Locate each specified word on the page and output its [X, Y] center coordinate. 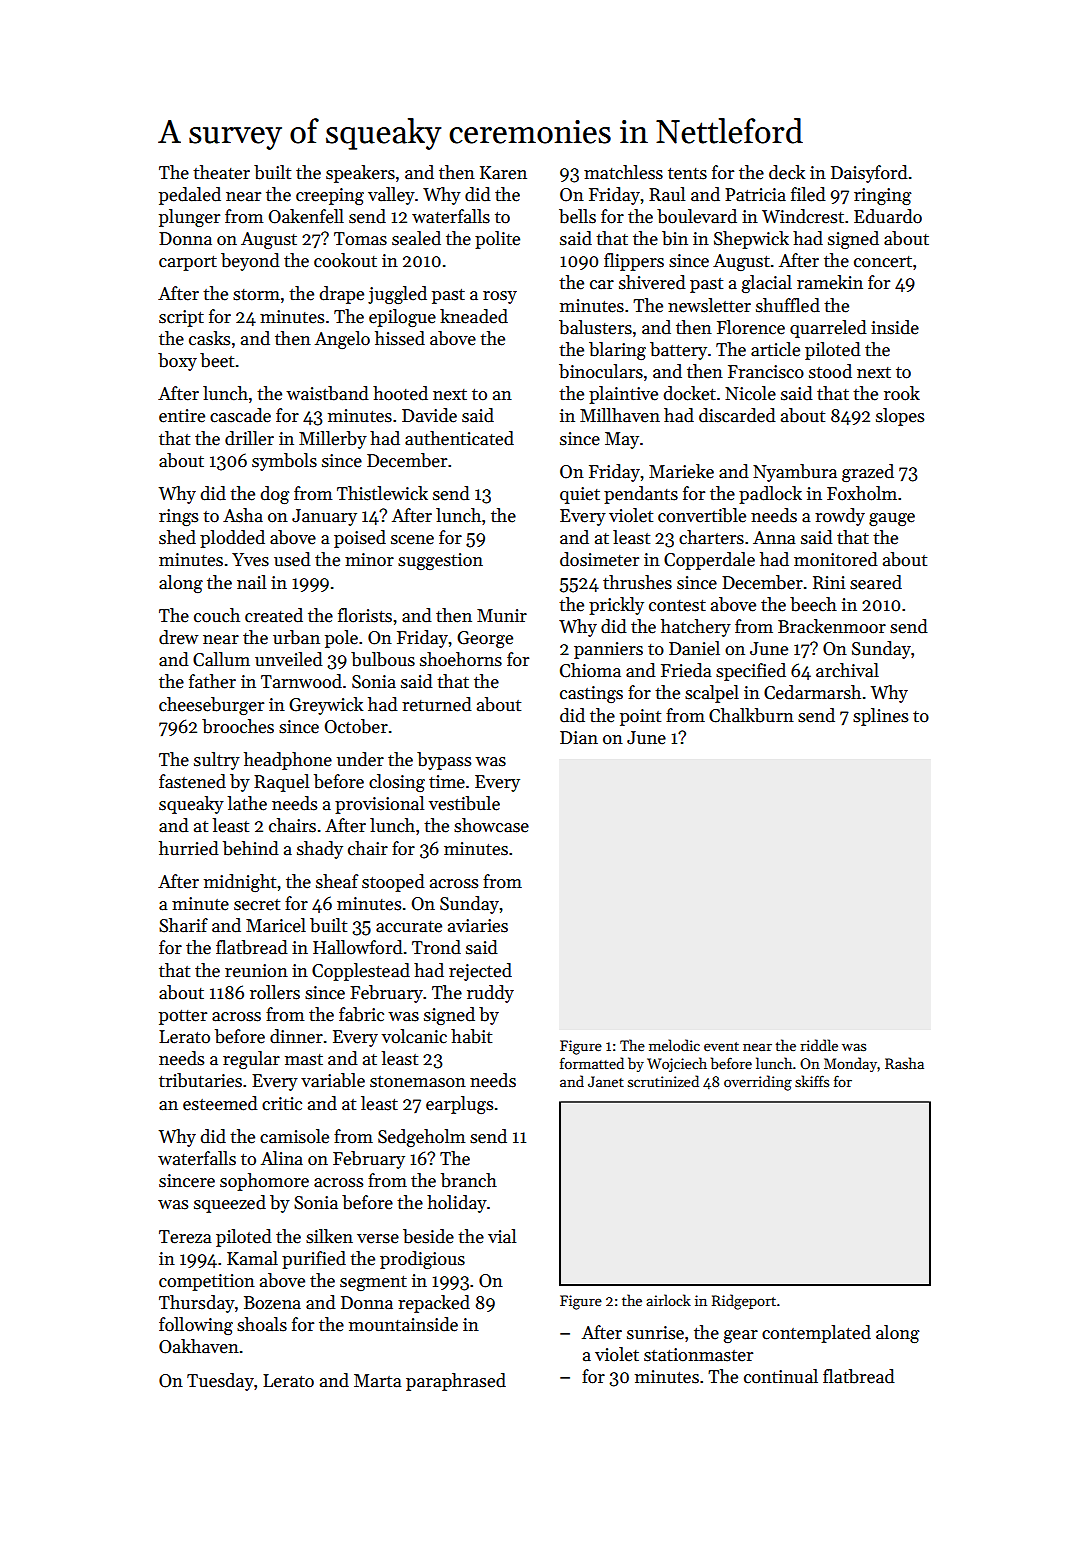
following [196, 1326]
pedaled [190, 196]
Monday [850, 1064]
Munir [502, 616]
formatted [592, 1063]
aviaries [478, 926]
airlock [668, 1300]
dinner [296, 1036]
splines [880, 717]
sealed [416, 238]
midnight [240, 883]
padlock [770, 495]
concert [883, 262]
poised [360, 539]
